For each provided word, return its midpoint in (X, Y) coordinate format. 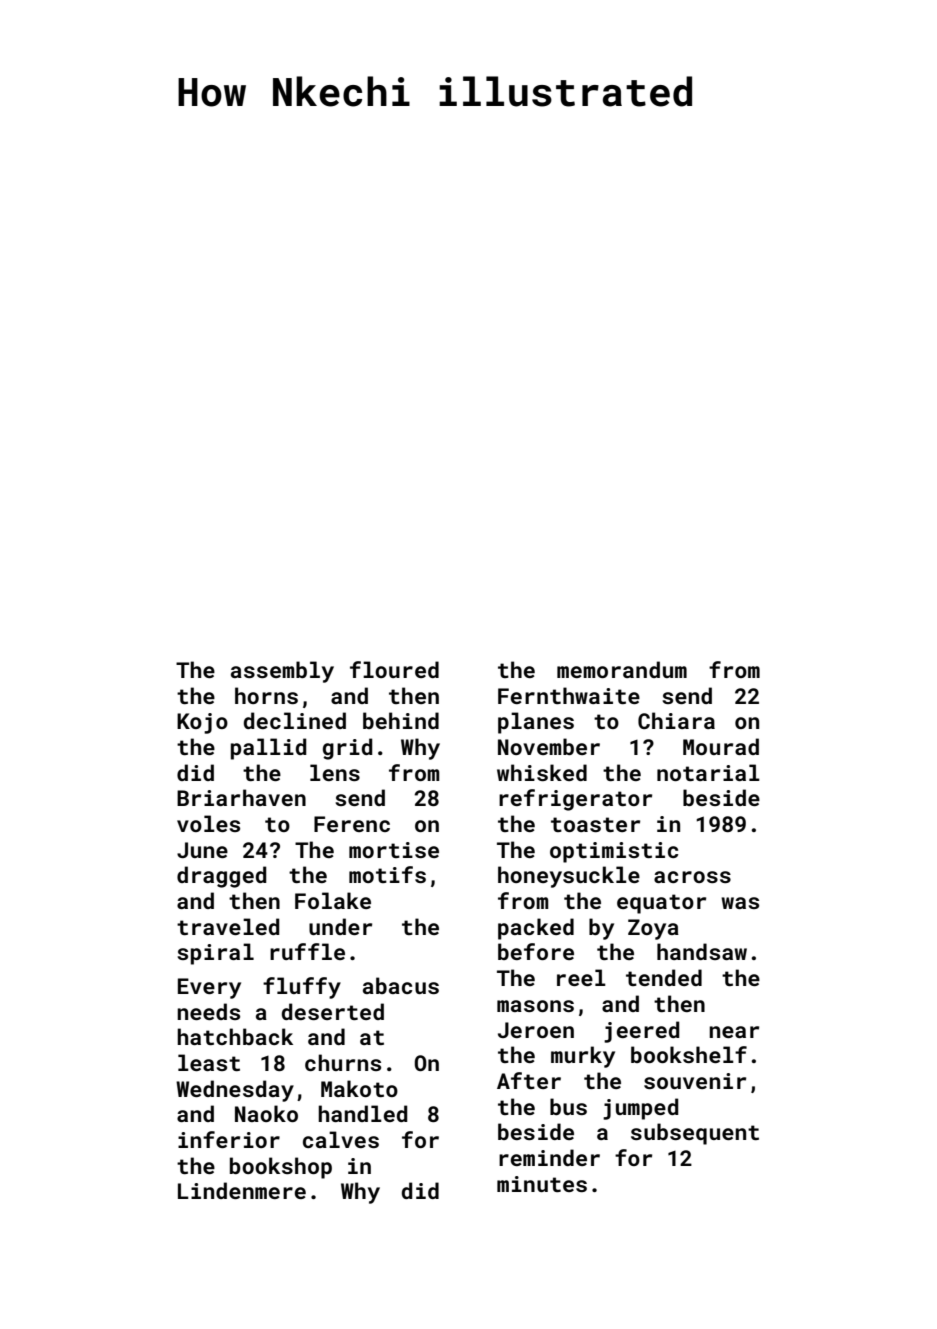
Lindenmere (242, 1190)
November (549, 746)
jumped (641, 1109)
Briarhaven (241, 797)
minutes (542, 1184)
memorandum (622, 669)
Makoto (359, 1088)
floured (394, 669)
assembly (282, 672)
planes (536, 723)
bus (568, 1106)
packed (536, 929)
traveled (228, 926)
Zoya (653, 929)
